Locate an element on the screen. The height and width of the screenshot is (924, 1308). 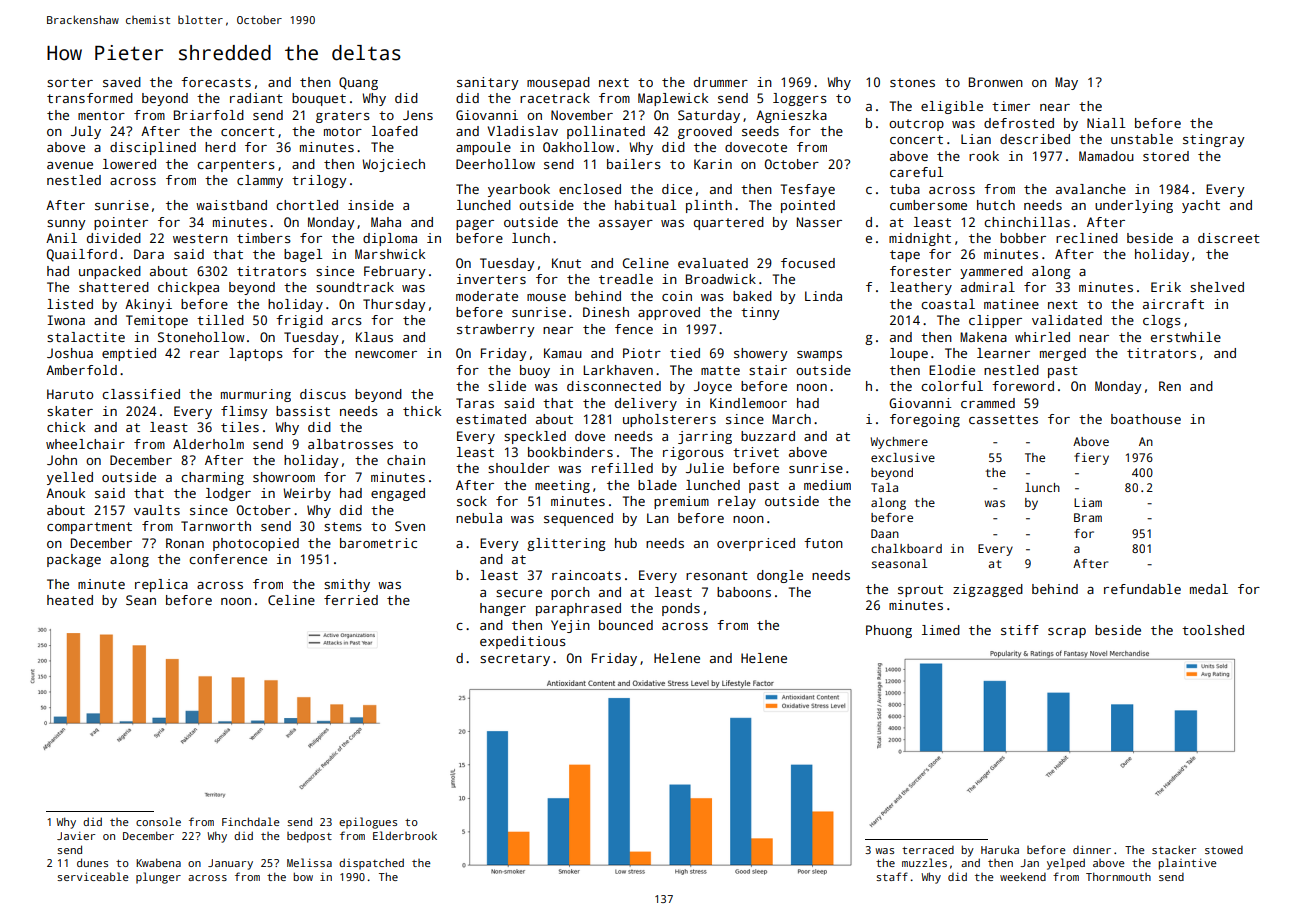
reclined is located at coordinates (1087, 238).
